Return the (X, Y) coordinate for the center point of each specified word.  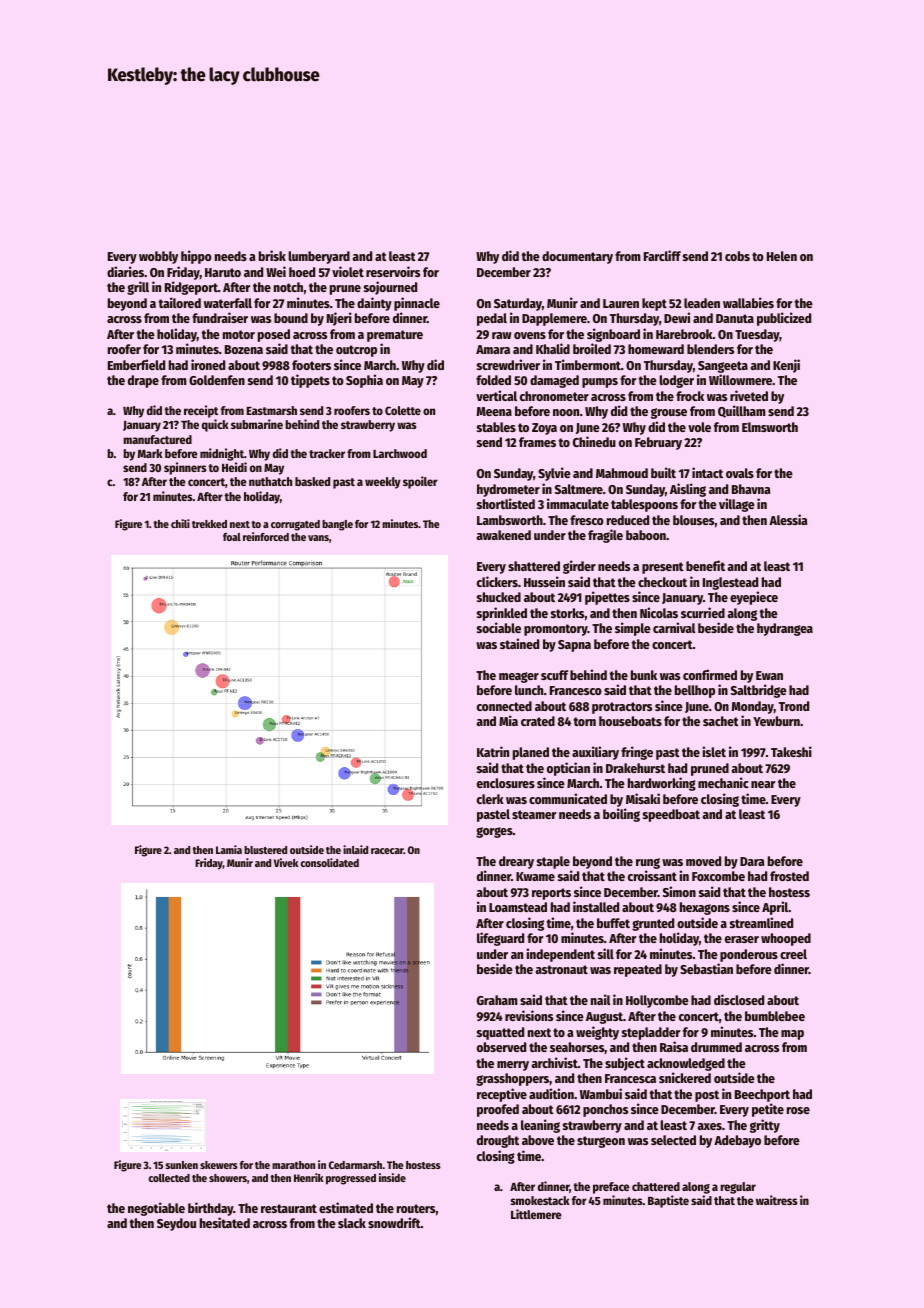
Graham (497, 1000)
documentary (577, 257)
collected (169, 1178)
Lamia (229, 849)
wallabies (748, 302)
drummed (716, 1047)
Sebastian (706, 968)
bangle (337, 525)
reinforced (266, 536)
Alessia (788, 519)
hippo (196, 257)
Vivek (286, 862)
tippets (310, 381)
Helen (782, 256)
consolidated (330, 862)
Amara (493, 349)
